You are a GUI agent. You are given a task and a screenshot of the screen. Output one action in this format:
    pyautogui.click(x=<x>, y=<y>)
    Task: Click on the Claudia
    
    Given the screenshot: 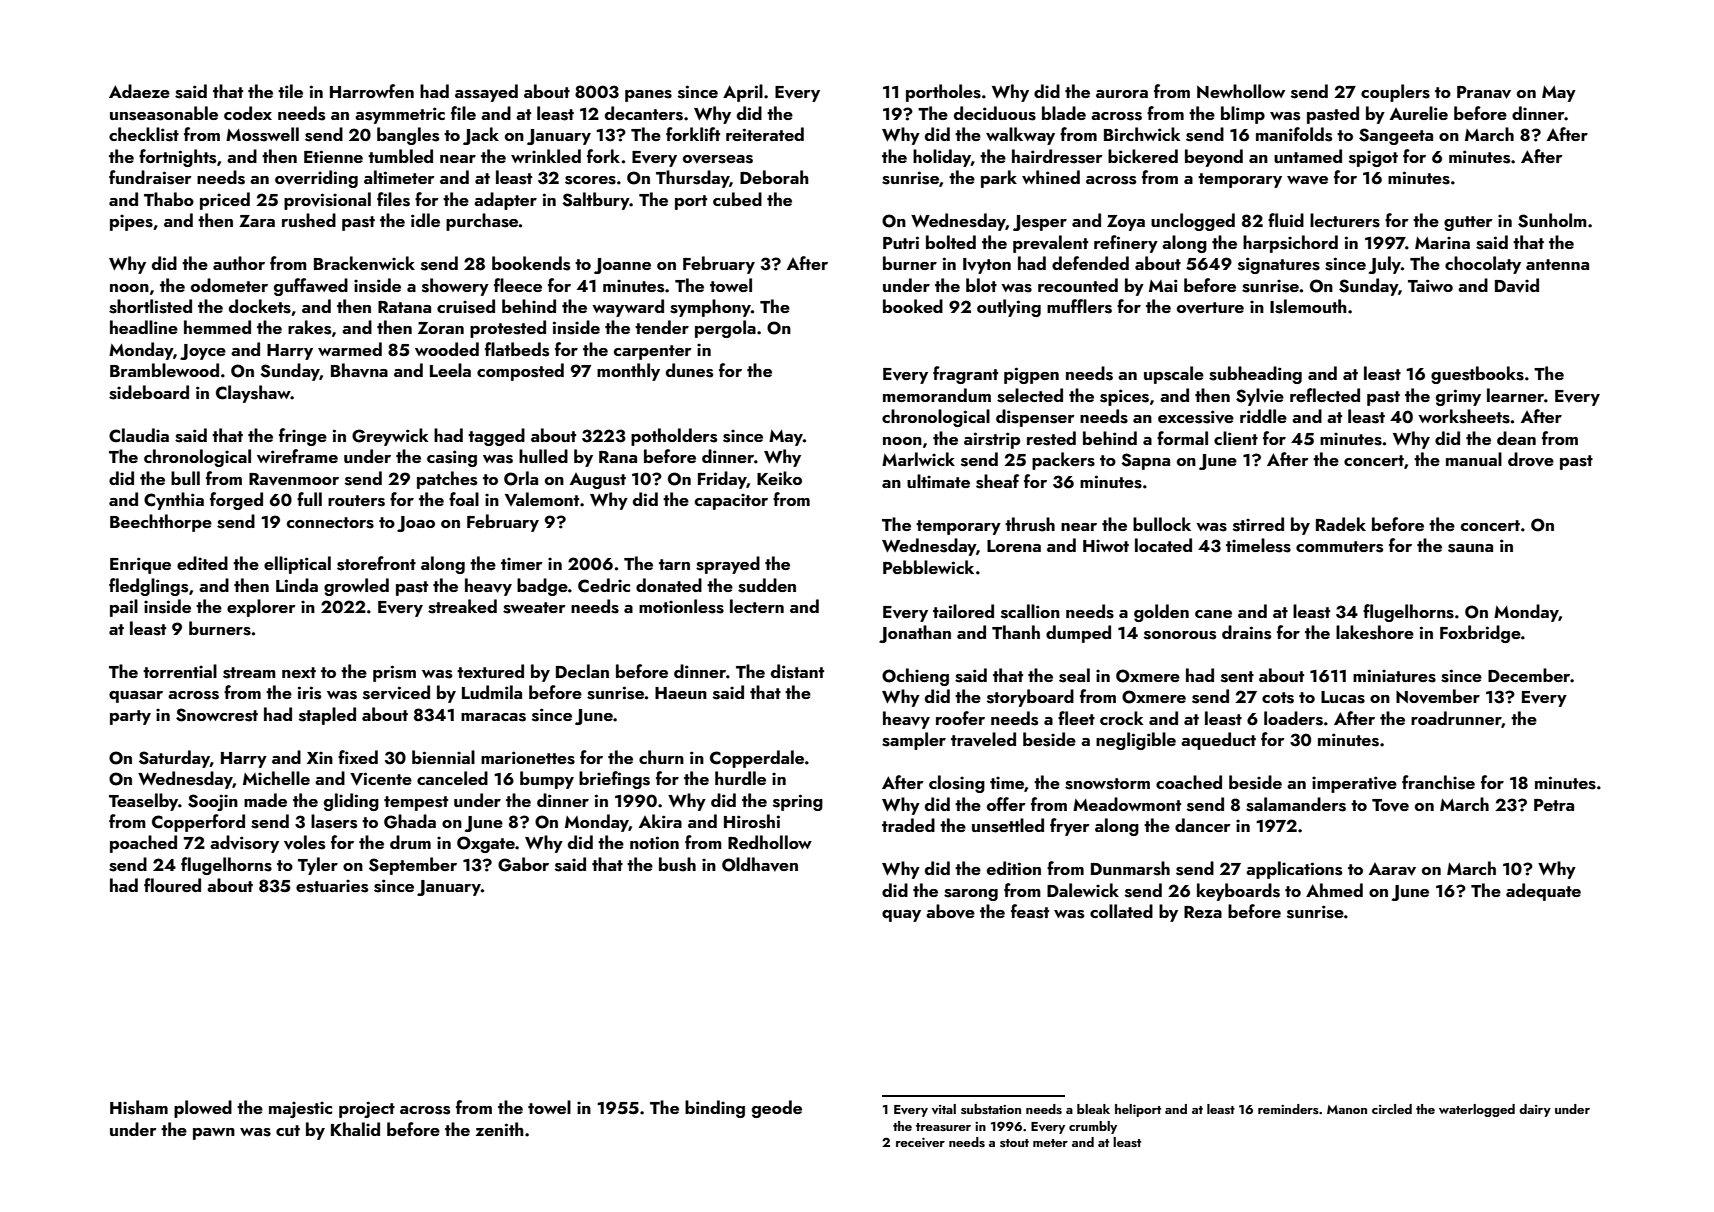 What is the action you would take?
    pyautogui.click(x=139, y=435)
